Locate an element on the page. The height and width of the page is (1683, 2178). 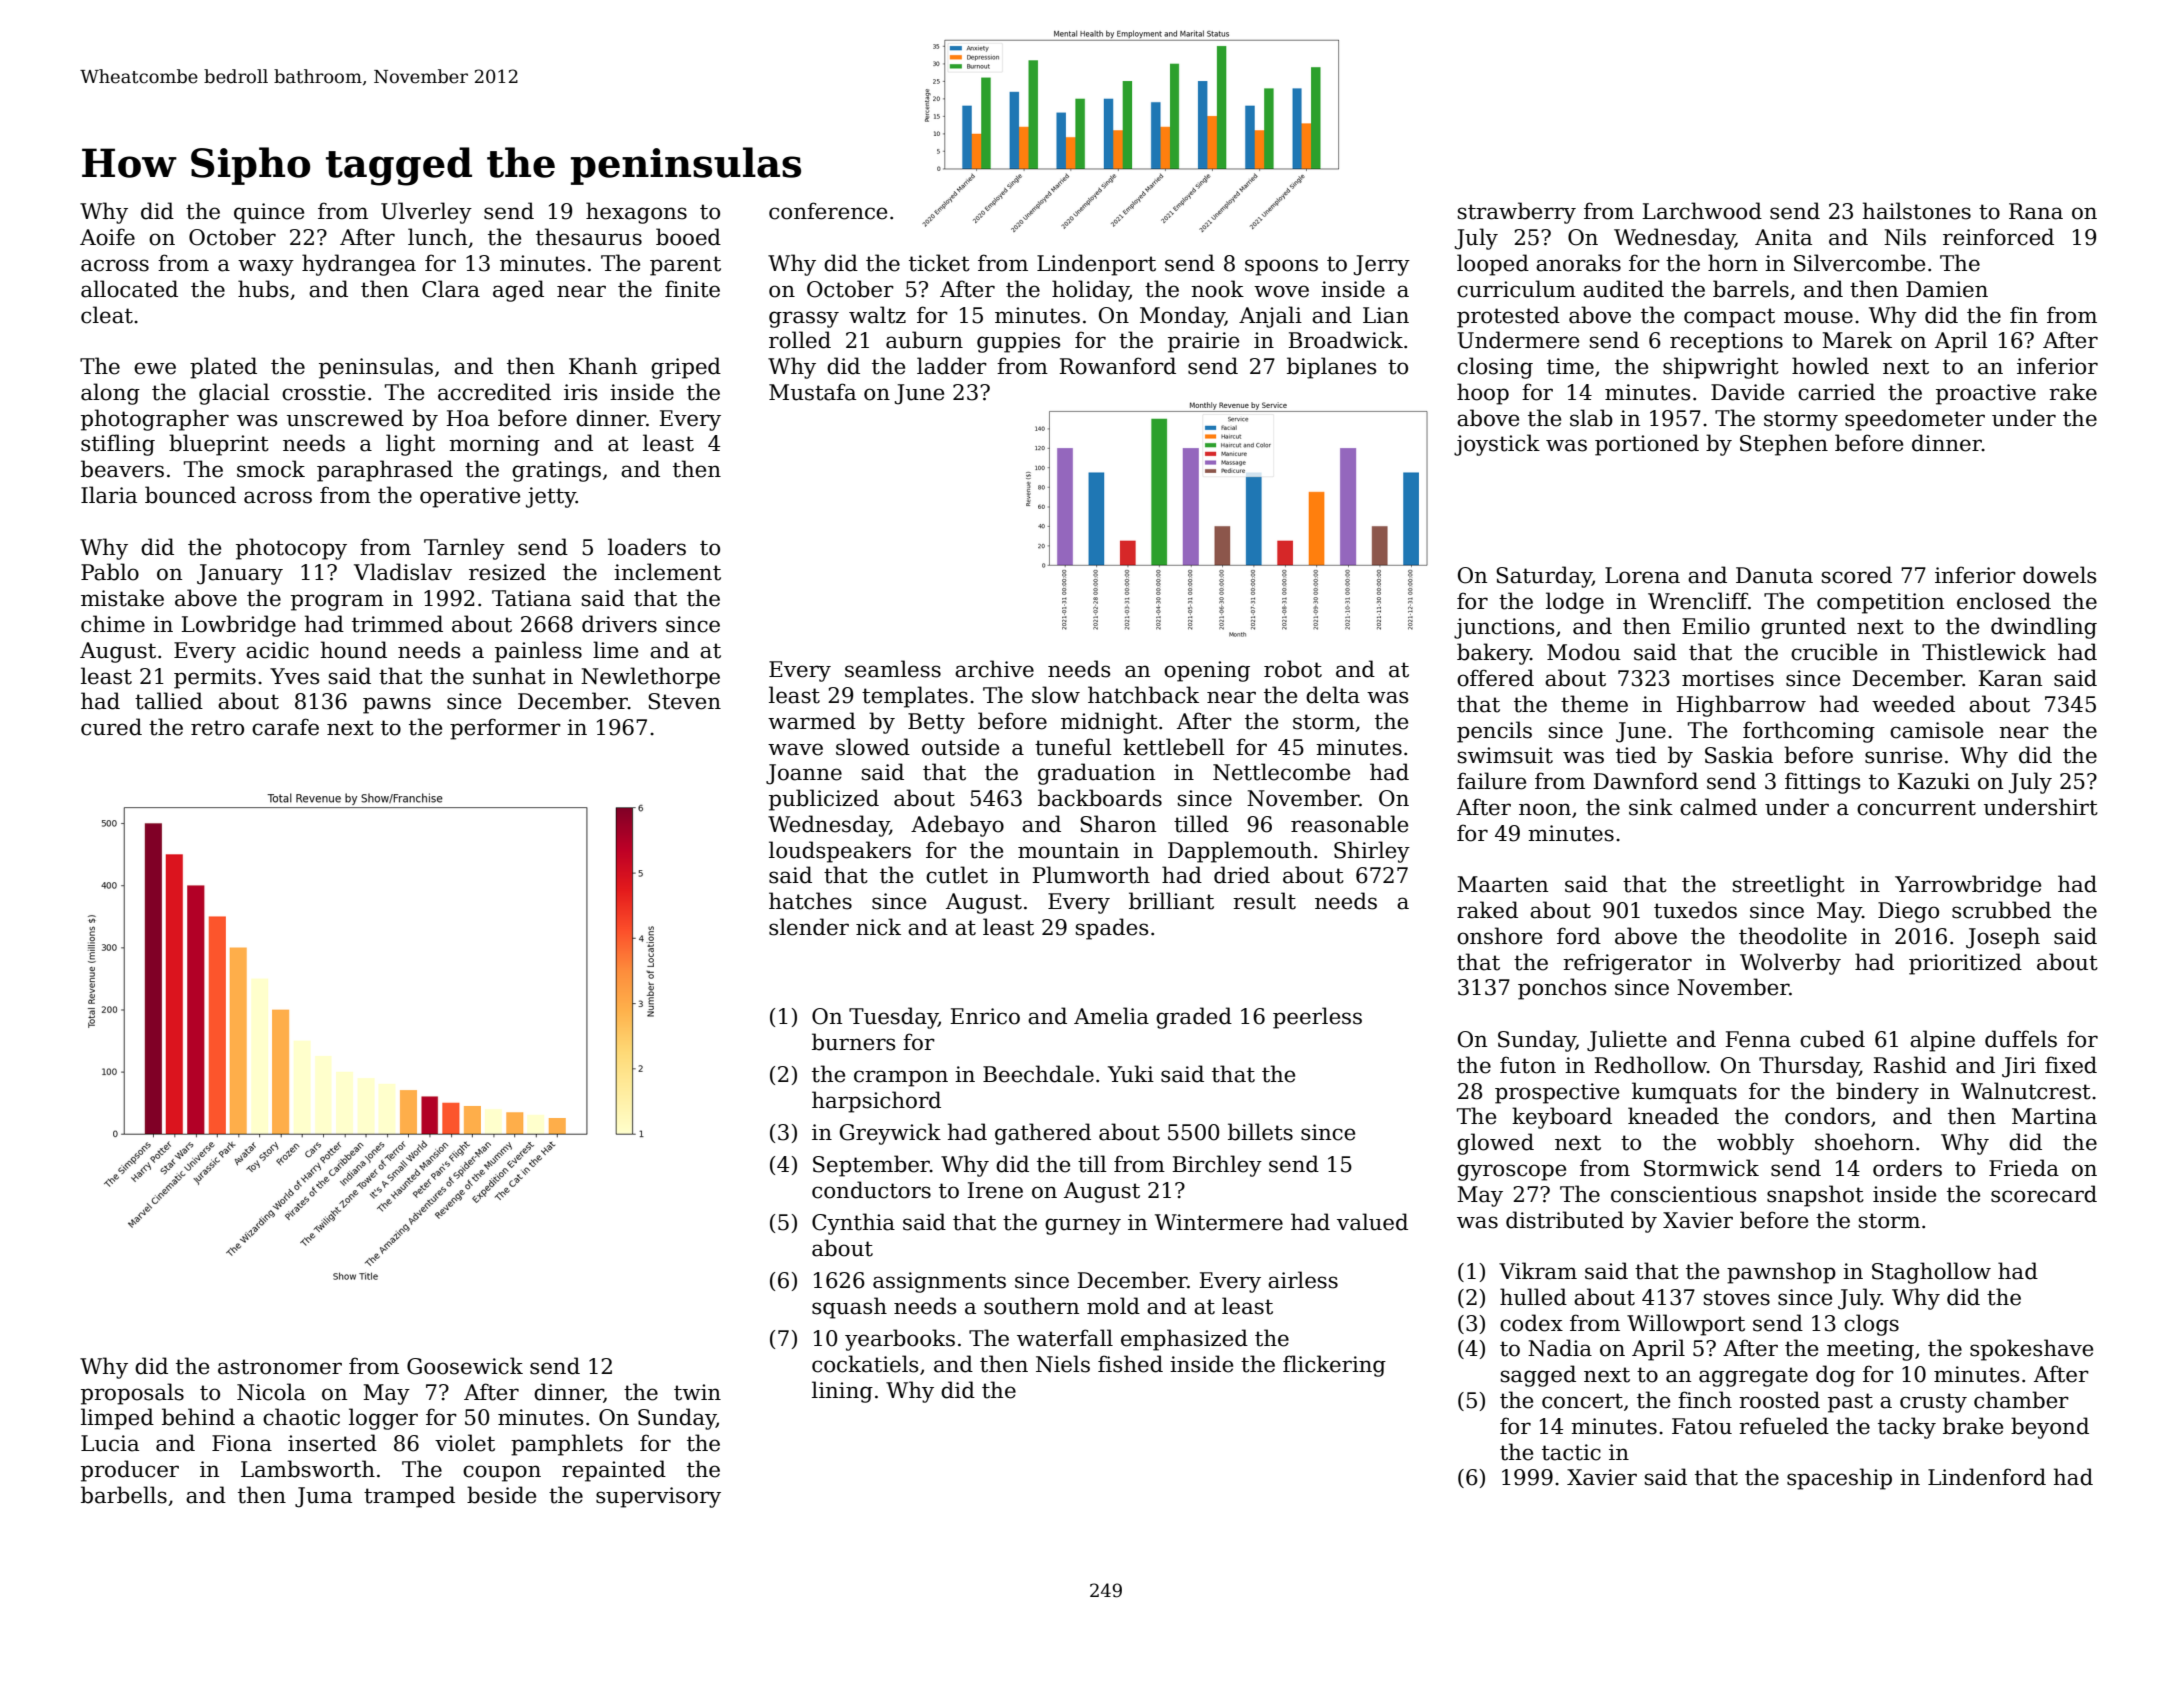
carafe is located at coordinates (285, 727).
